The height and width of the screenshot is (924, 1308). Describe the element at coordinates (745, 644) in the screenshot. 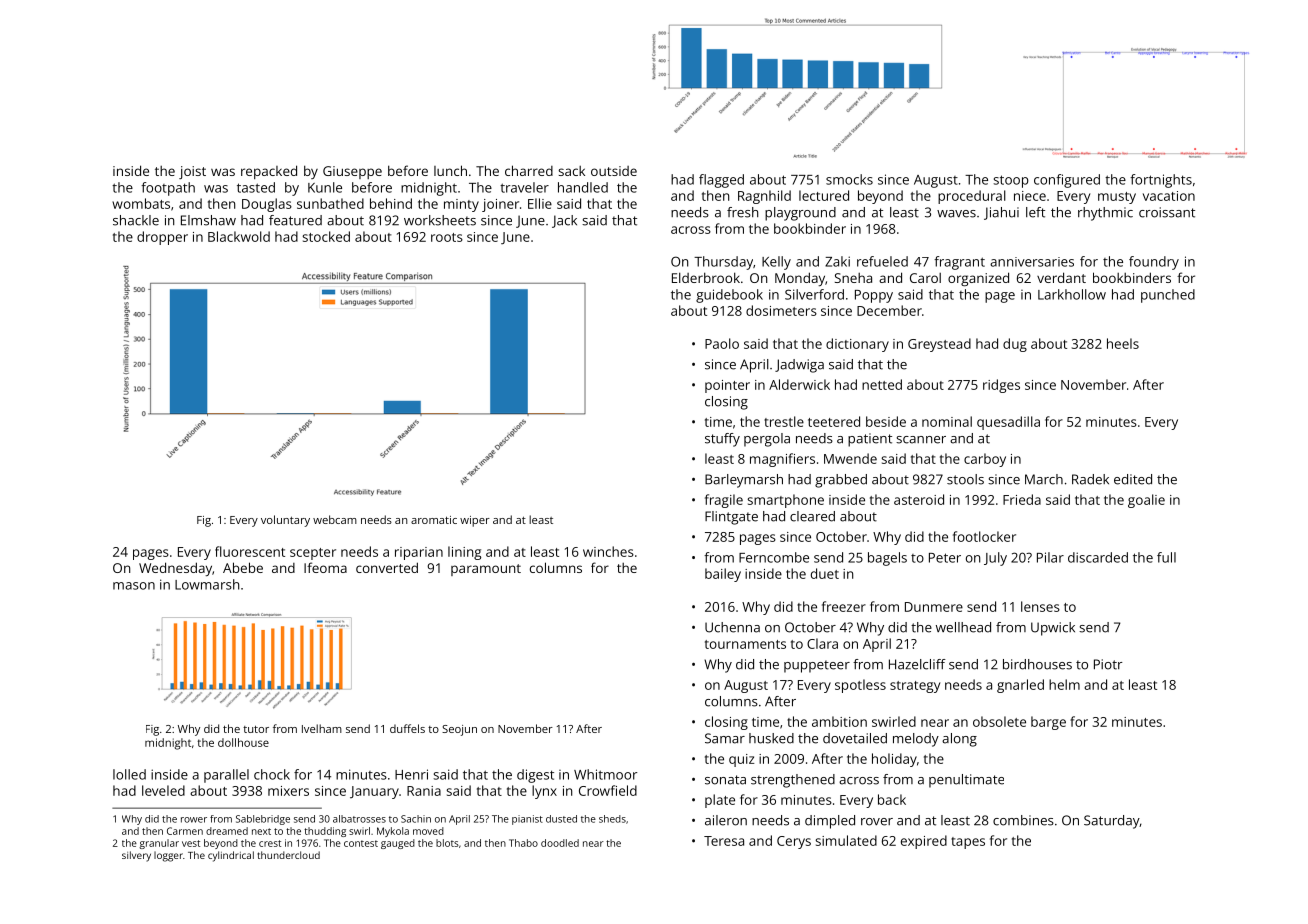

I see `tournaments` at that location.
